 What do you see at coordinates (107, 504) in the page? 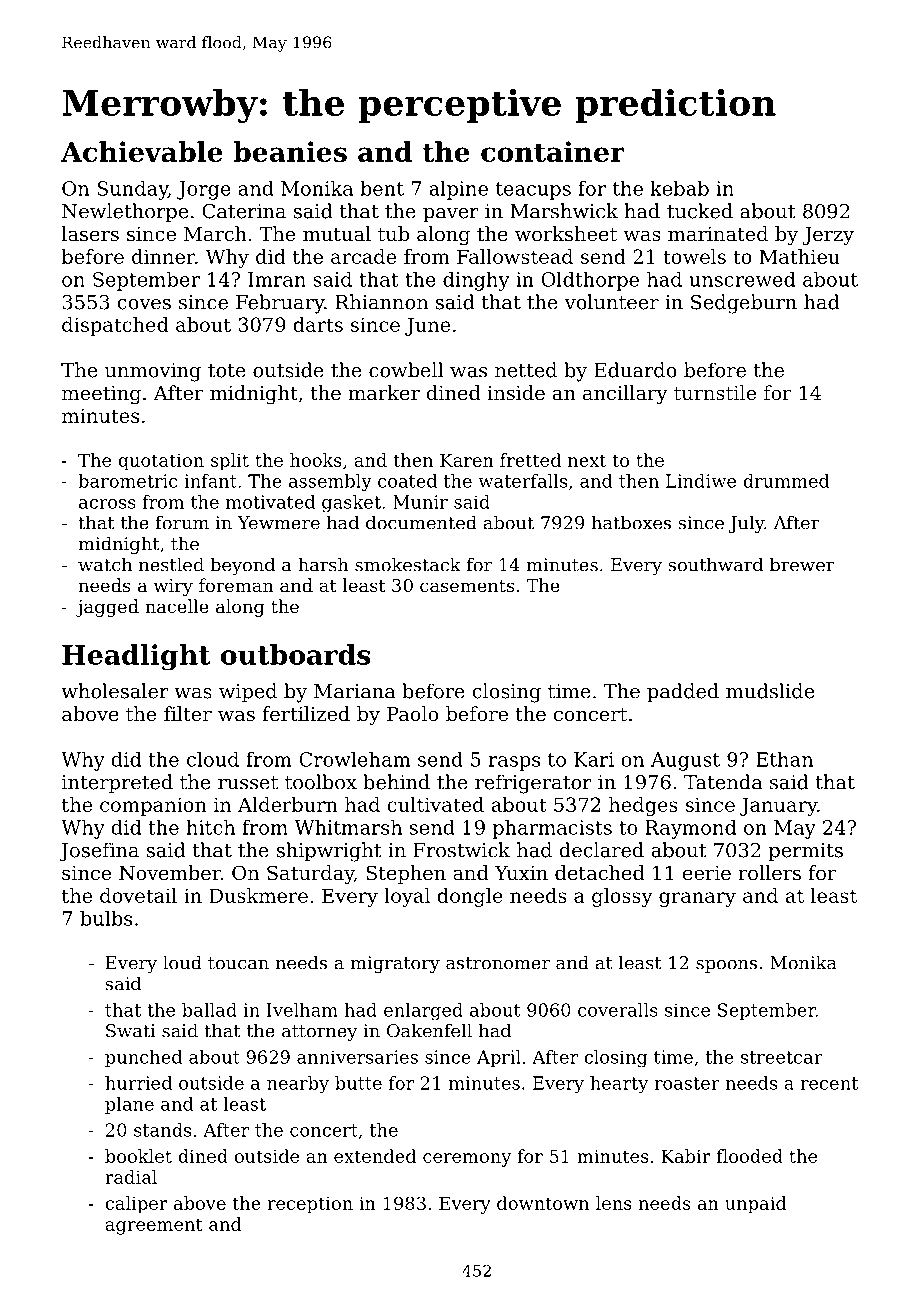
I see `across` at bounding box center [107, 504].
